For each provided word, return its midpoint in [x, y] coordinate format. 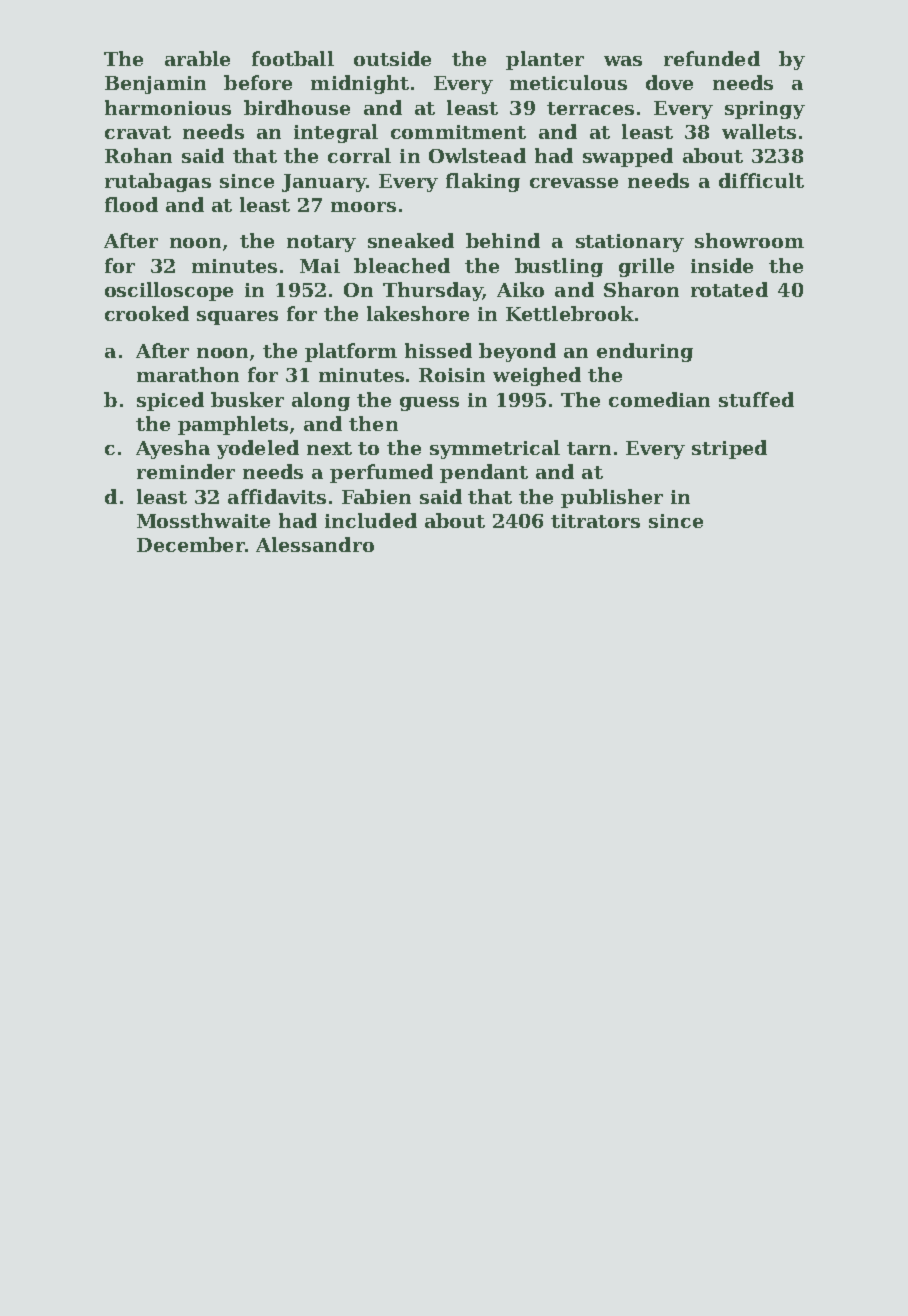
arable [197, 58]
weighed [537, 376]
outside [392, 58]
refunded [712, 58]
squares [237, 318]
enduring [645, 352]
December [191, 544]
